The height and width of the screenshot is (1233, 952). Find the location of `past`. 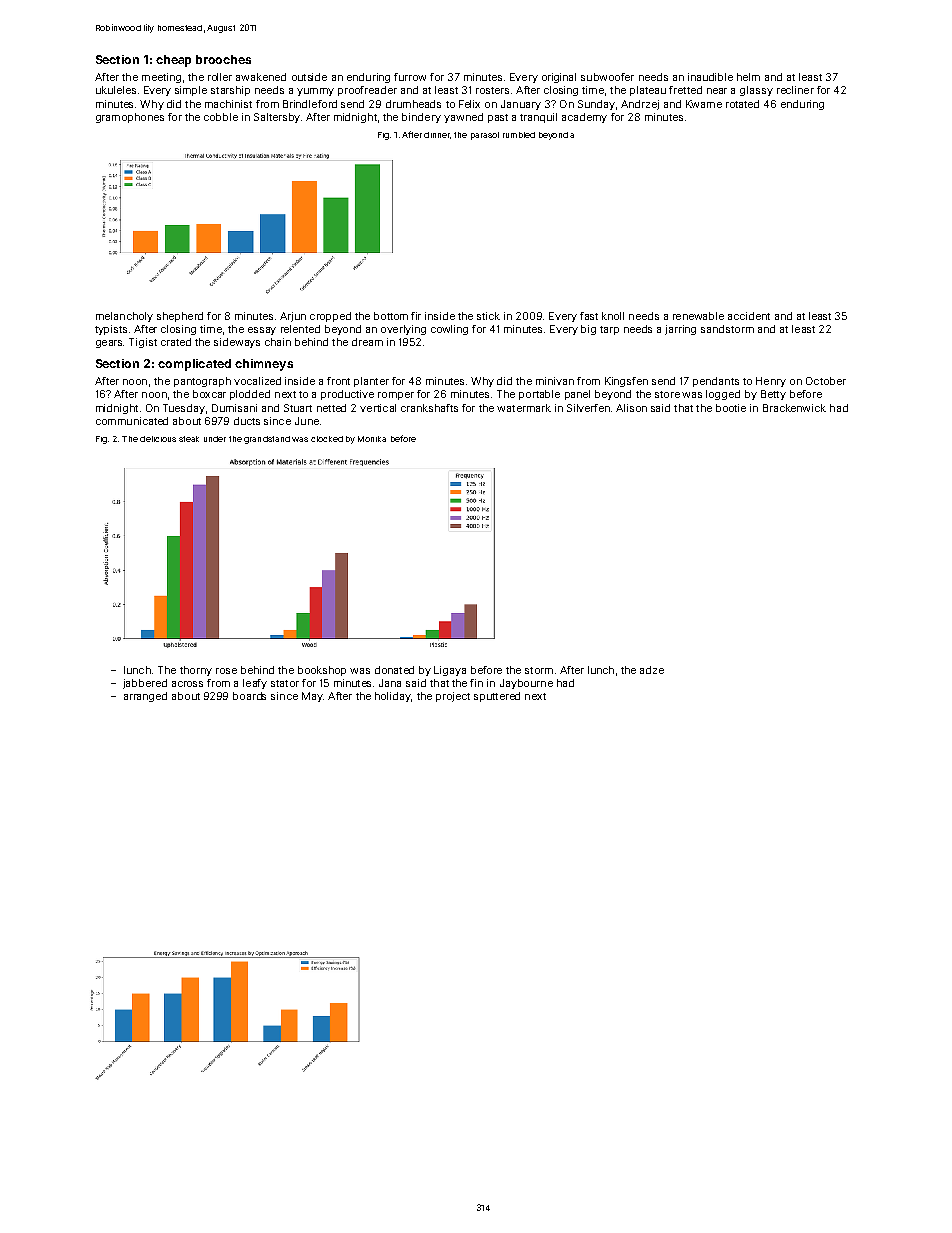

past is located at coordinates (498, 118).
